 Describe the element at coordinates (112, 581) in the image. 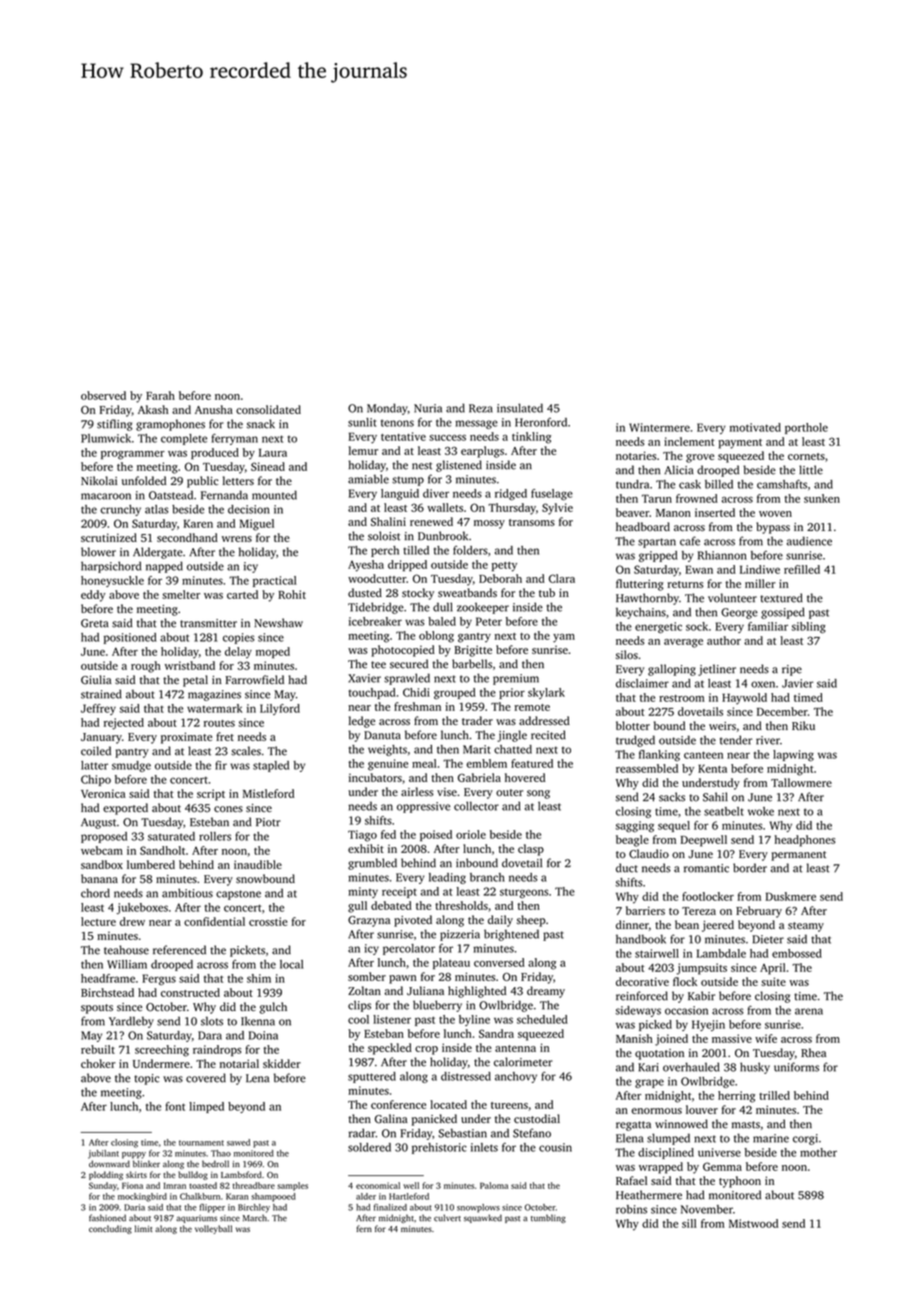

I see `honeysuckle` at that location.
